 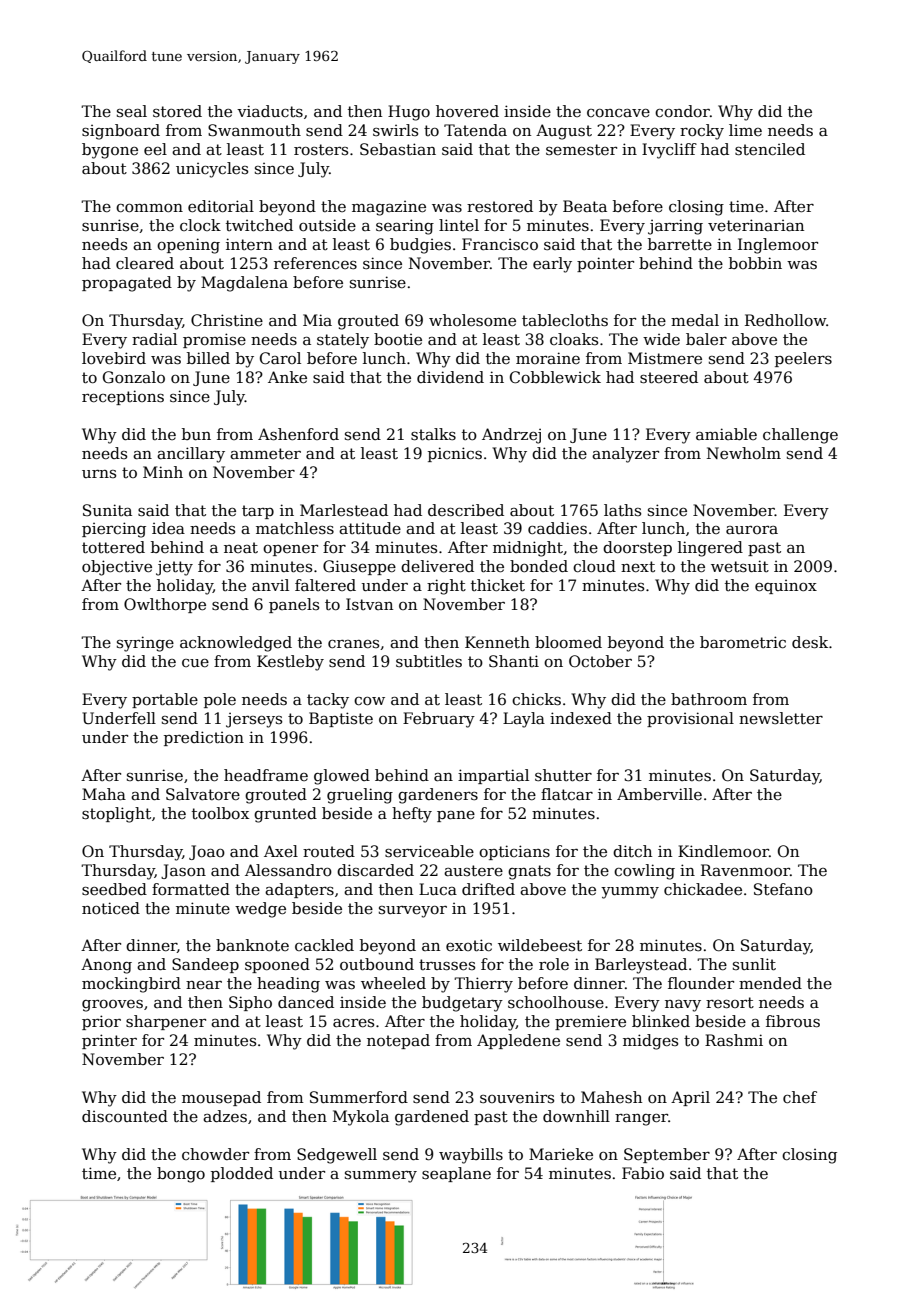 What do you see at coordinates (260, 910) in the screenshot?
I see `wedge` at bounding box center [260, 910].
